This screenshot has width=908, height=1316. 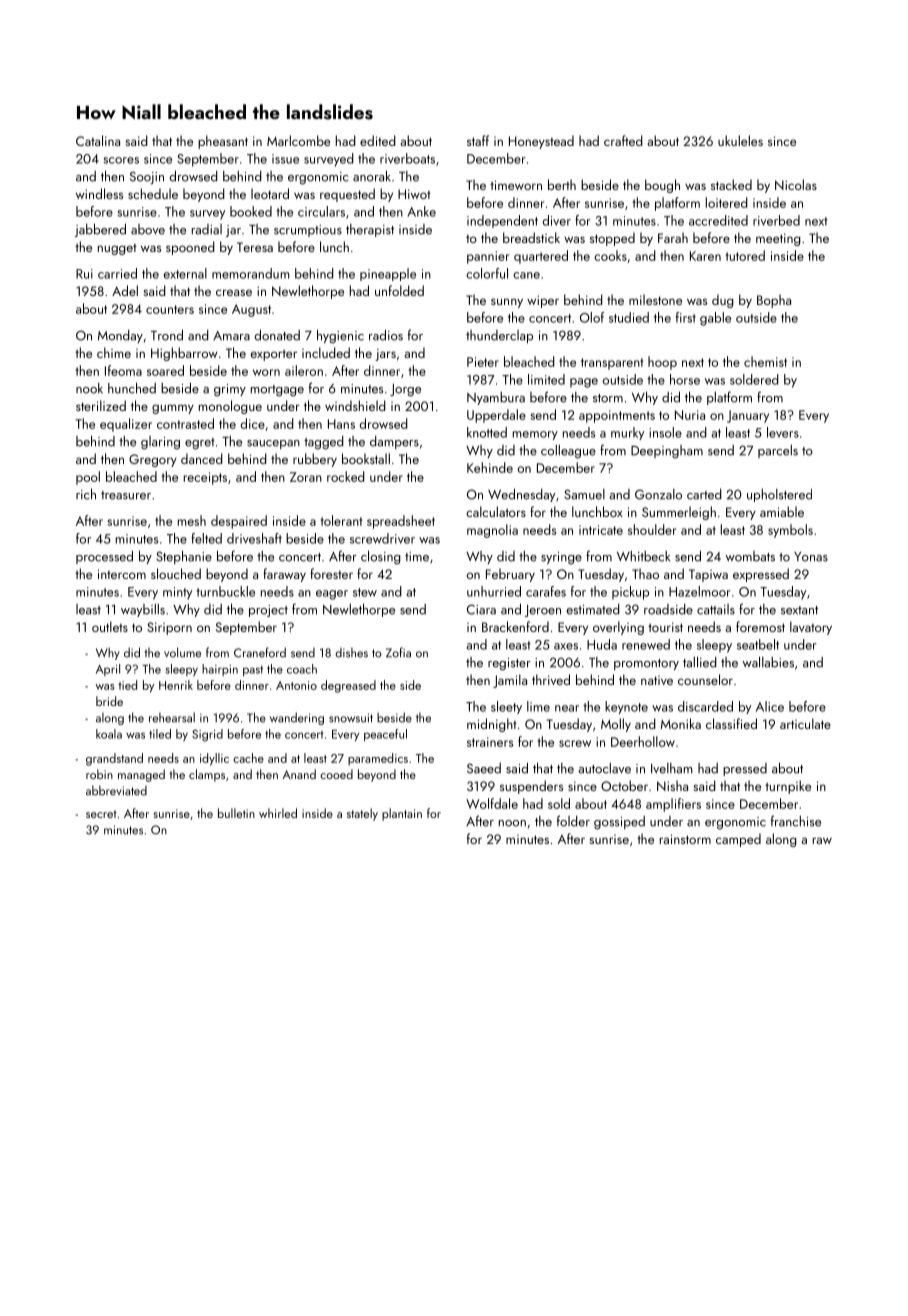 What do you see at coordinates (760, 626) in the screenshot?
I see `foremost` at bounding box center [760, 626].
